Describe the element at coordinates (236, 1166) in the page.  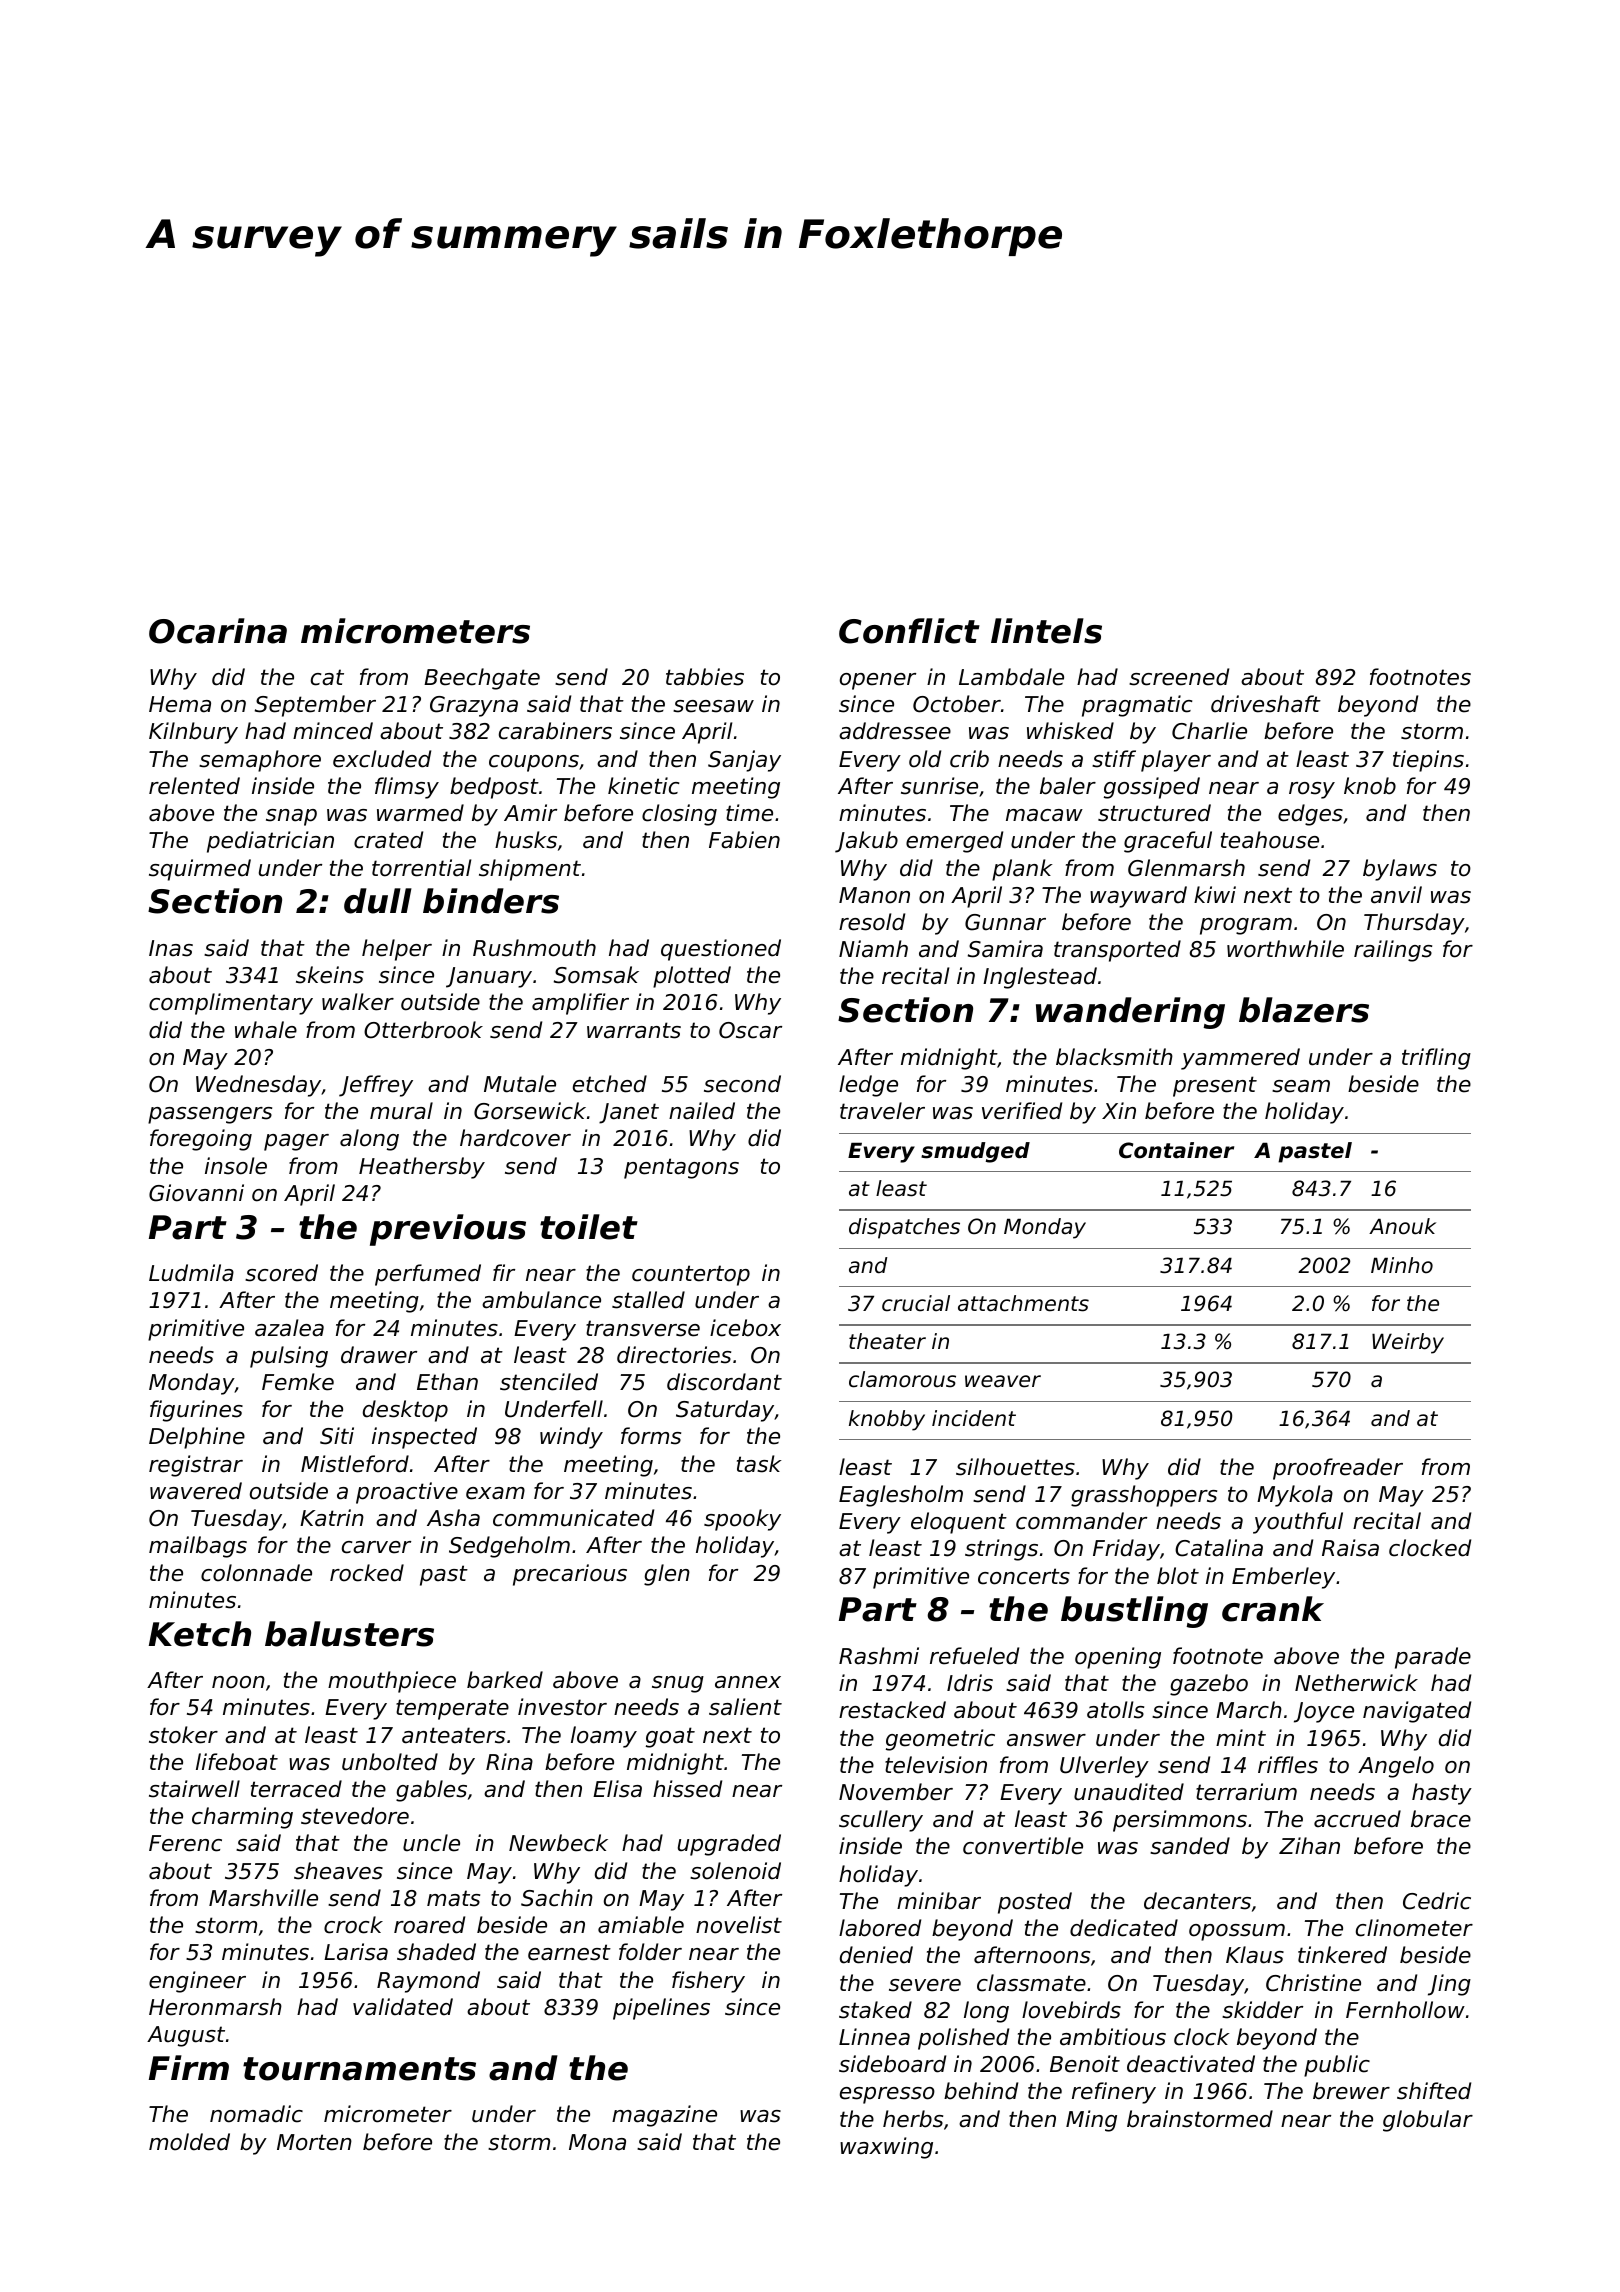
I see `insole` at that location.
